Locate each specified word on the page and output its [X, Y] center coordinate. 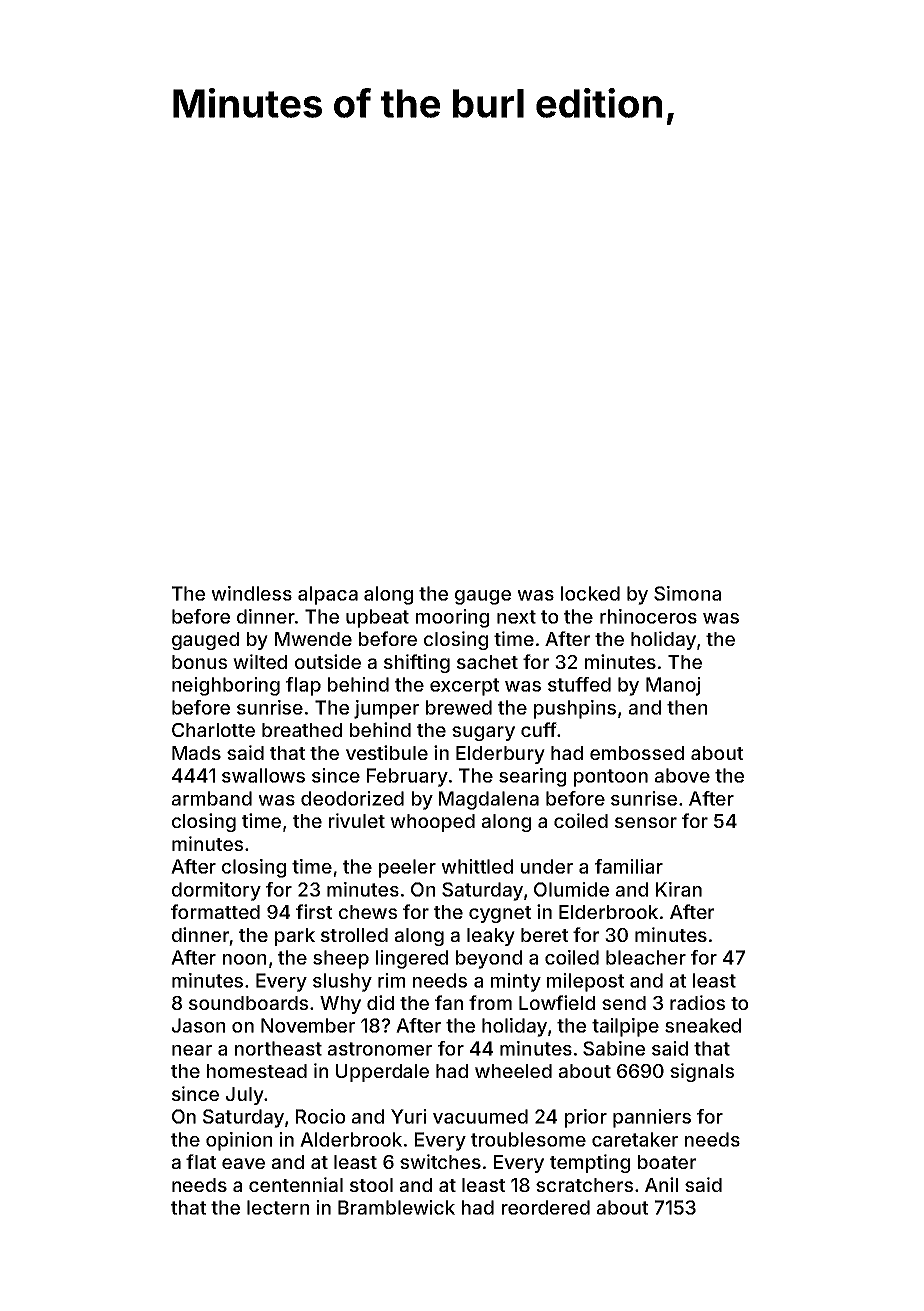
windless [251, 593]
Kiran [679, 889]
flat [201, 1161]
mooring [452, 618]
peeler [407, 868]
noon [244, 959]
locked [590, 593]
